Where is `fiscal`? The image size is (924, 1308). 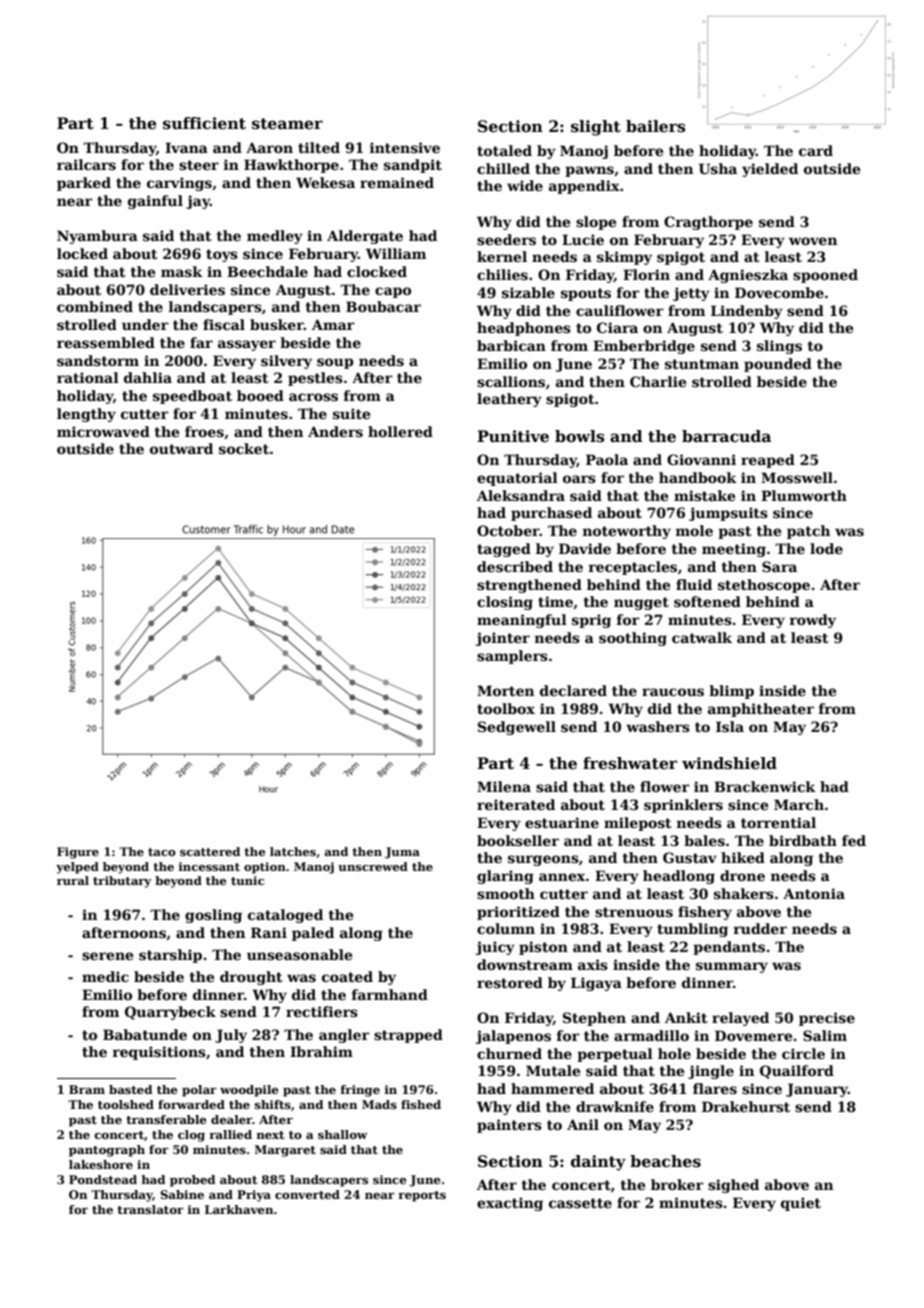 fiscal is located at coordinates (224, 324).
